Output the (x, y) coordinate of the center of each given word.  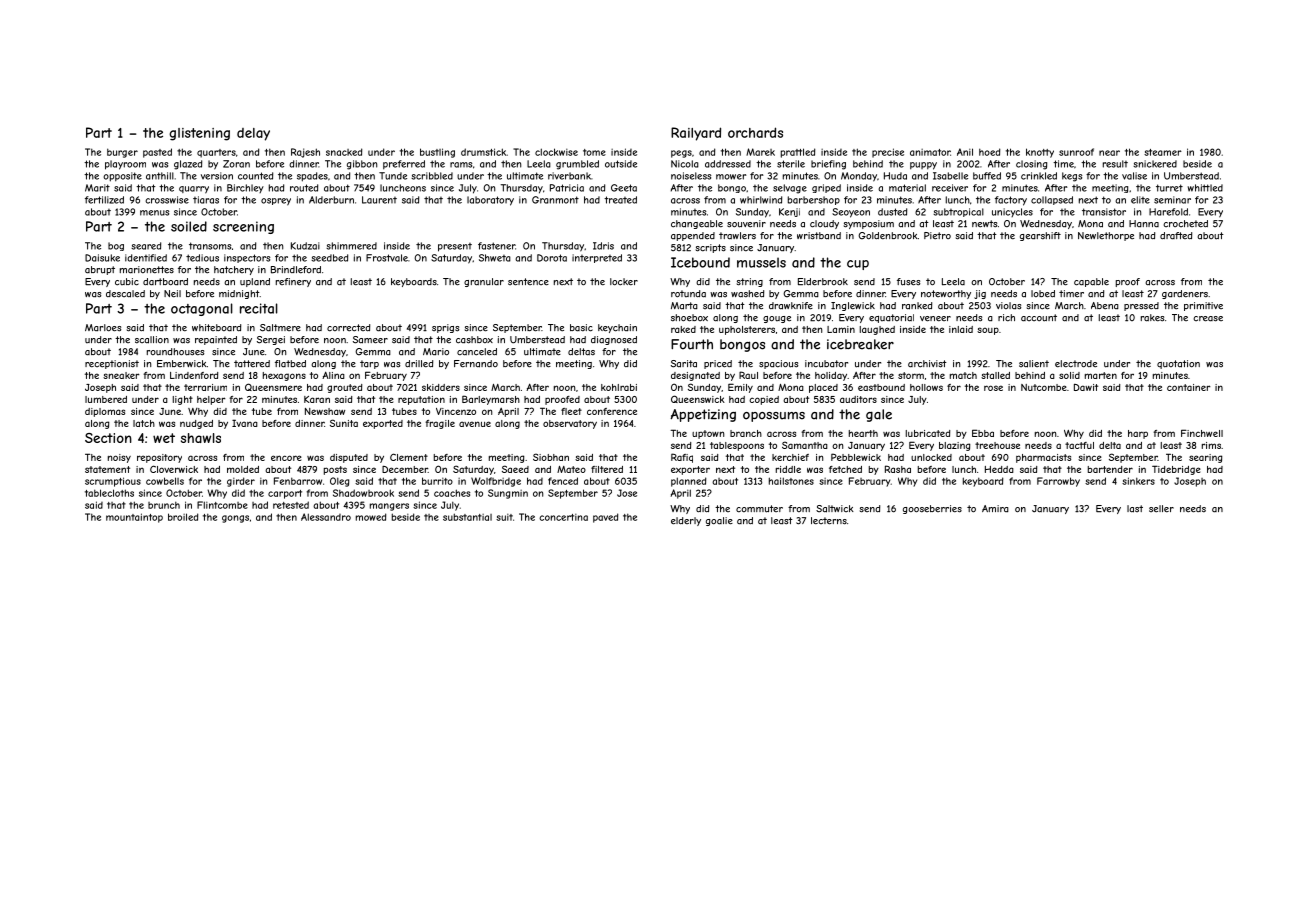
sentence (528, 282)
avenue (475, 424)
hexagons (284, 376)
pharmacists (1043, 458)
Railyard (696, 134)
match (963, 375)
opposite (122, 177)
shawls (201, 438)
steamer (1163, 152)
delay (253, 134)
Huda (895, 176)
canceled (477, 352)
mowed (371, 517)
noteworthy (946, 294)
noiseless (691, 176)
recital (259, 308)
